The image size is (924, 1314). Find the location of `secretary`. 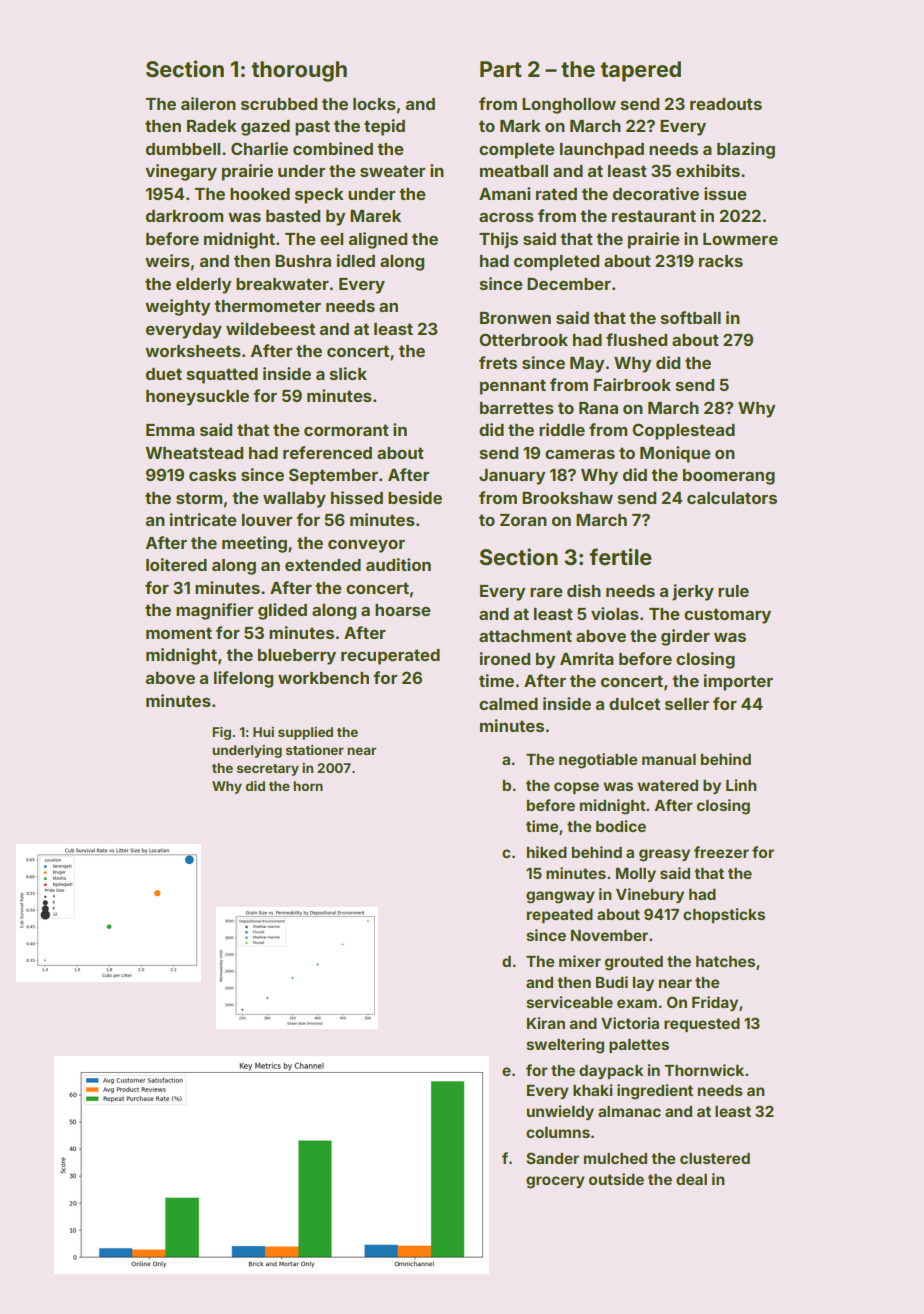

secretary is located at coordinates (268, 770).
